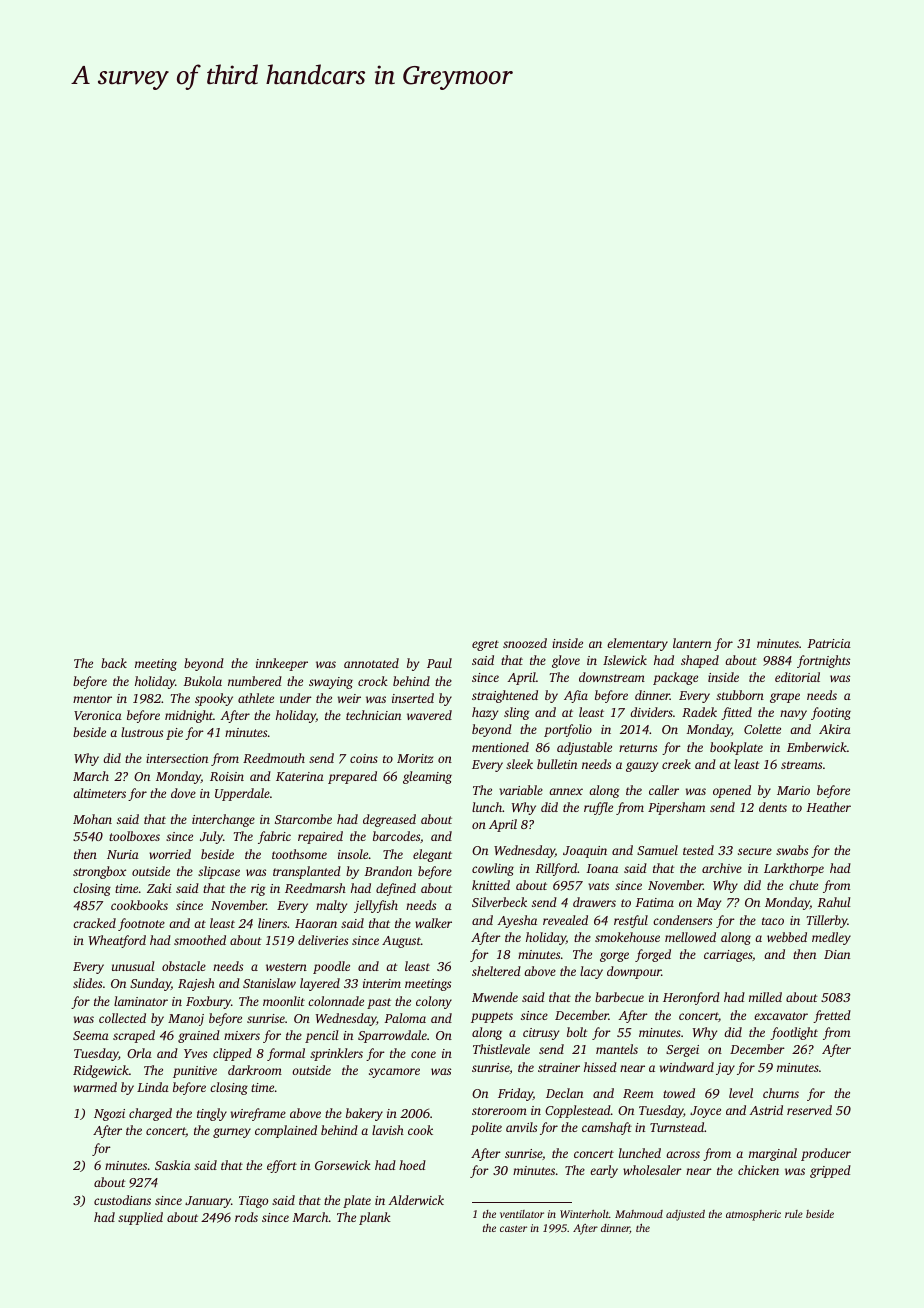 The height and width of the document is (1308, 924). Describe the element at coordinates (140, 1218) in the document. I see `supplied` at that location.
